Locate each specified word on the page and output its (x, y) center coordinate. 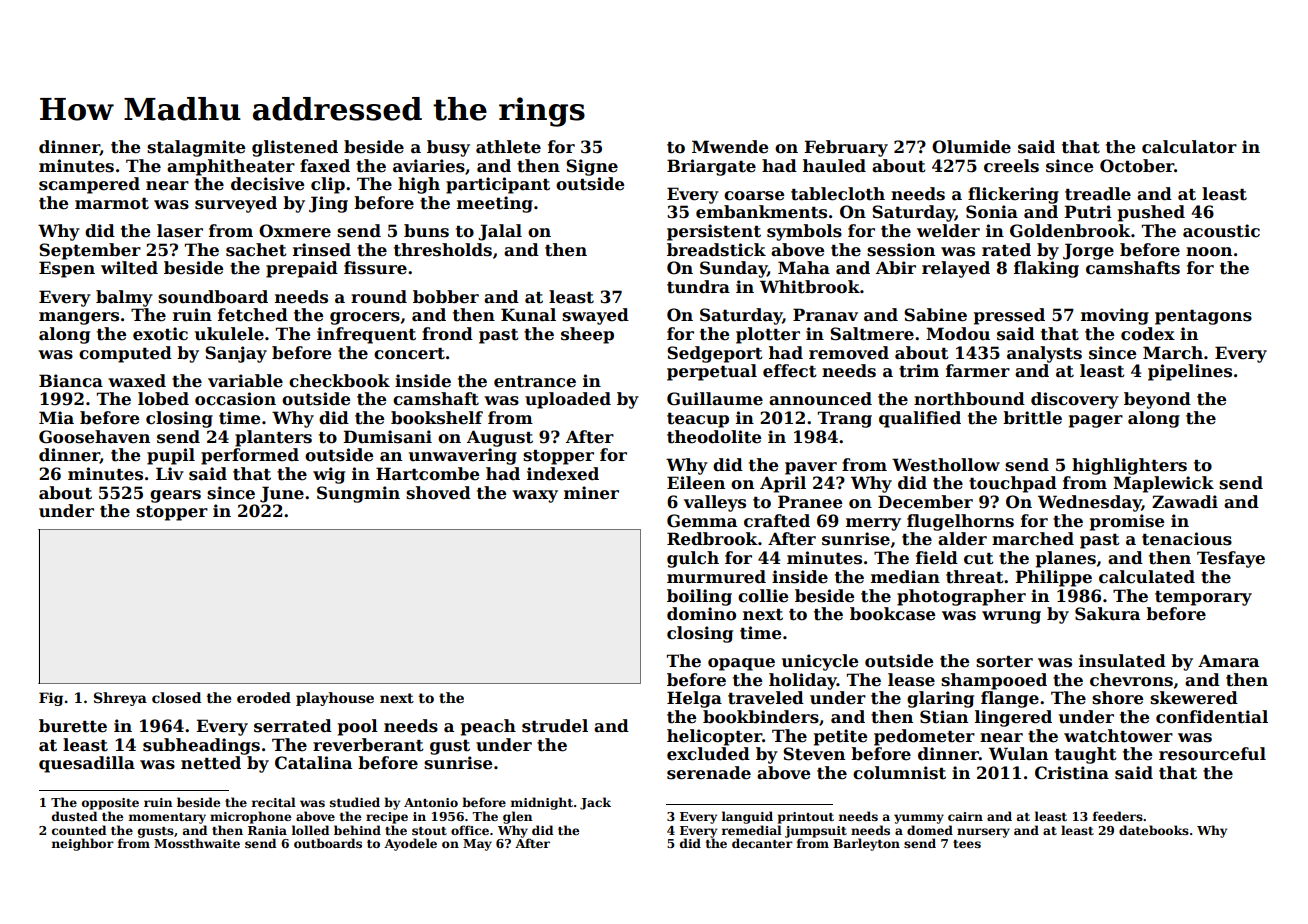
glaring (940, 699)
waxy (535, 496)
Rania (267, 830)
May (477, 845)
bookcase (892, 614)
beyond (1157, 400)
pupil (171, 456)
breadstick (716, 250)
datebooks (1154, 830)
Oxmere (295, 231)
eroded (264, 697)
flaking (1046, 269)
